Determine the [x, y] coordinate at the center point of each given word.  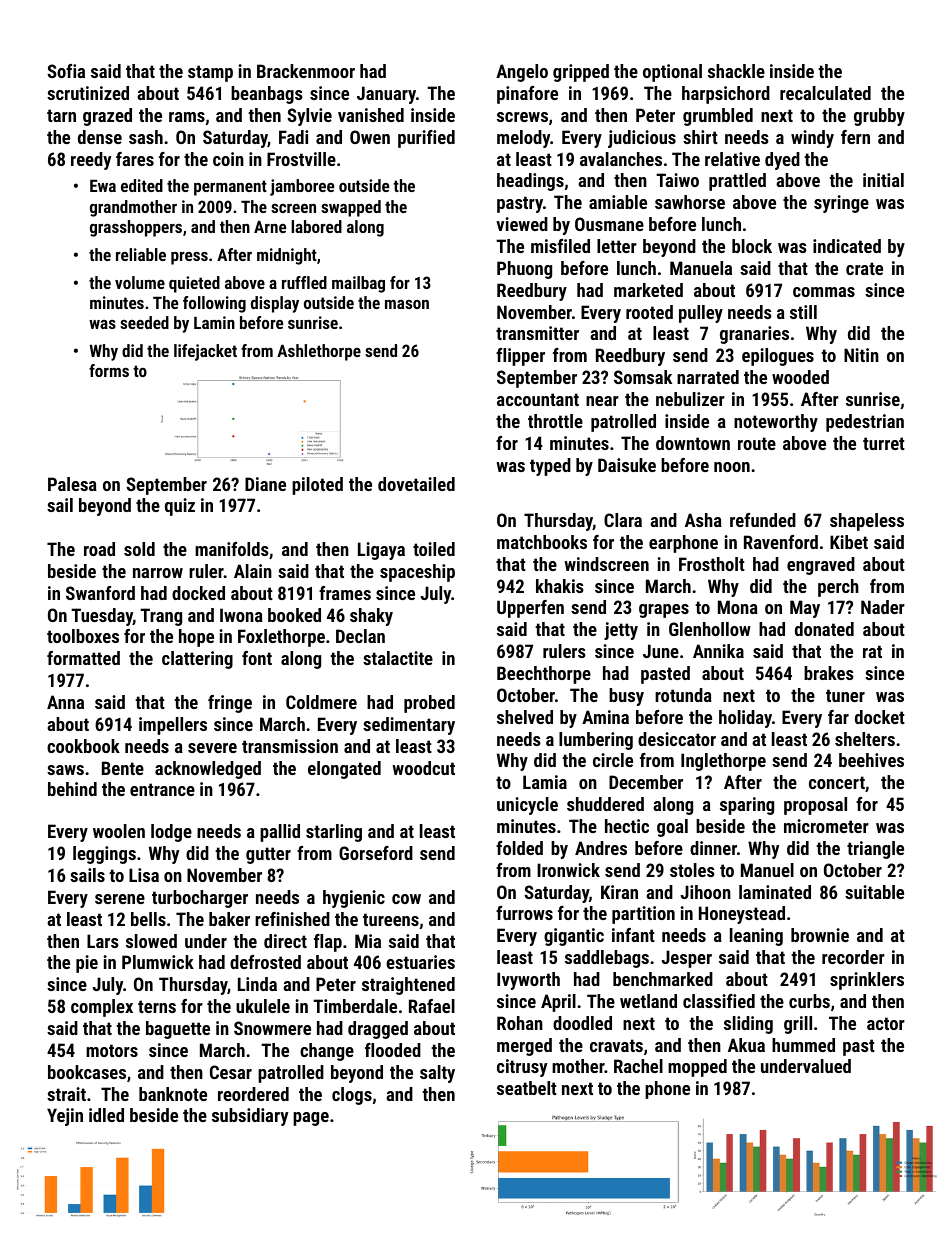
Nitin [861, 355]
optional [672, 73]
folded [519, 848]
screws [522, 117]
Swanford [100, 593]
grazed [107, 117]
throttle [555, 421]
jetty [621, 631]
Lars [103, 941]
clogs [352, 1096]
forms [109, 370]
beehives [871, 760]
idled [106, 1115]
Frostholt [712, 564]
